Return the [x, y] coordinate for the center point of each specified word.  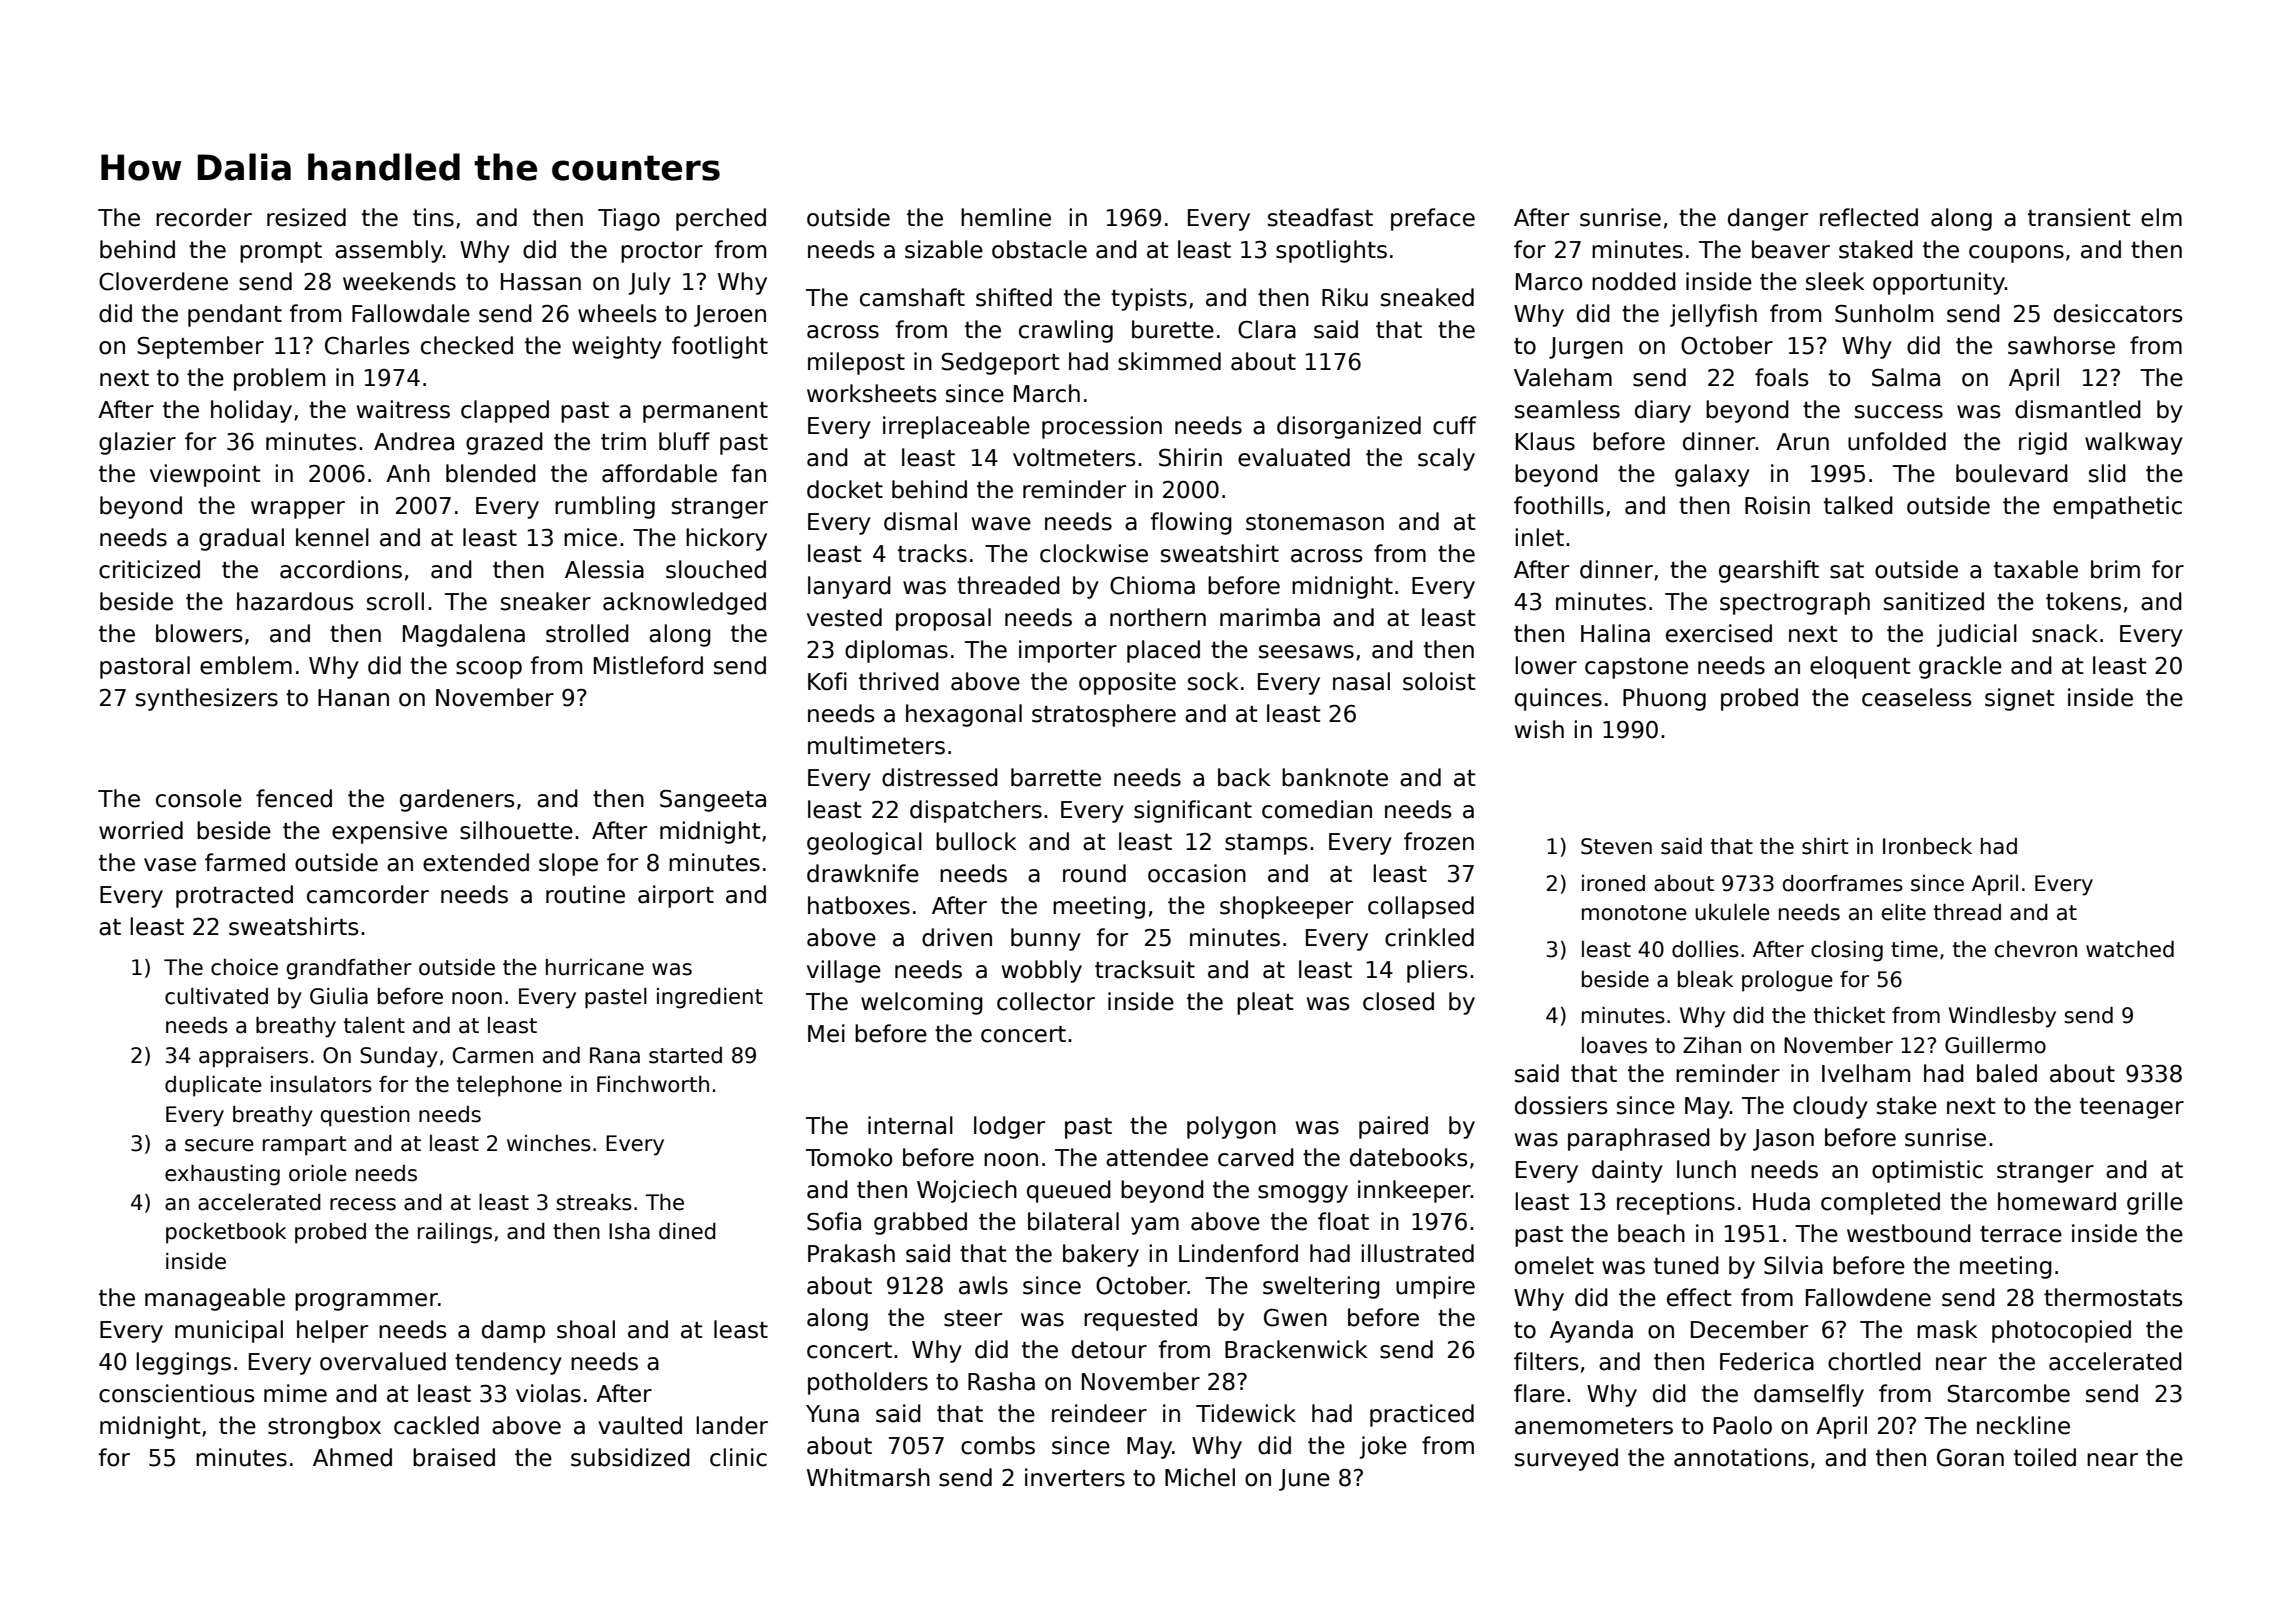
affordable [659, 473]
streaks [594, 1202]
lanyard [849, 587]
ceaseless [1917, 697]
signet [2019, 699]
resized [306, 217]
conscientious [177, 1393]
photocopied [2061, 1331]
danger [1768, 219]
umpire [1435, 1287]
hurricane [595, 967]
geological [864, 843]
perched [721, 219]
